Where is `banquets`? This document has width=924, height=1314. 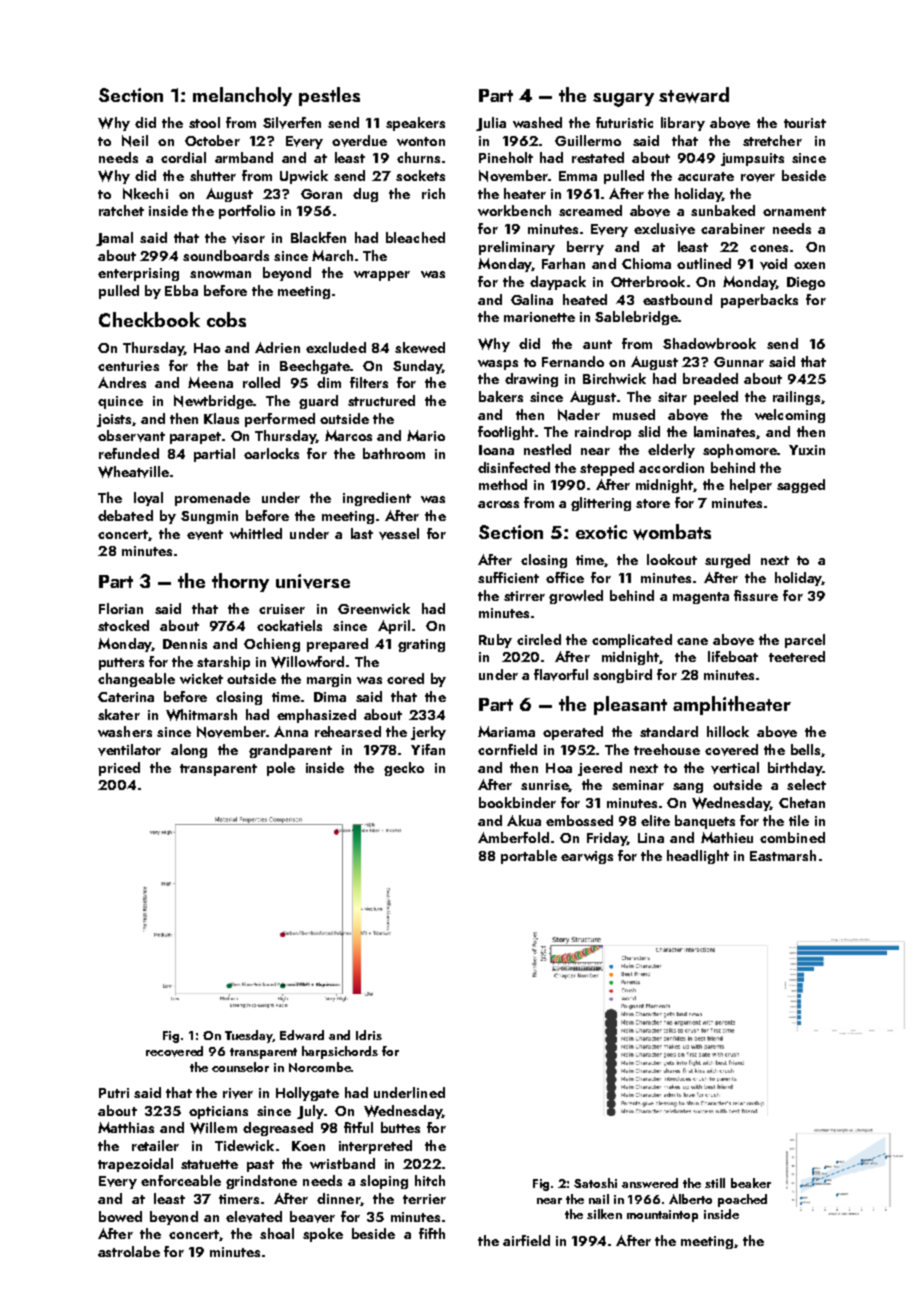 banquets is located at coordinates (705, 822).
